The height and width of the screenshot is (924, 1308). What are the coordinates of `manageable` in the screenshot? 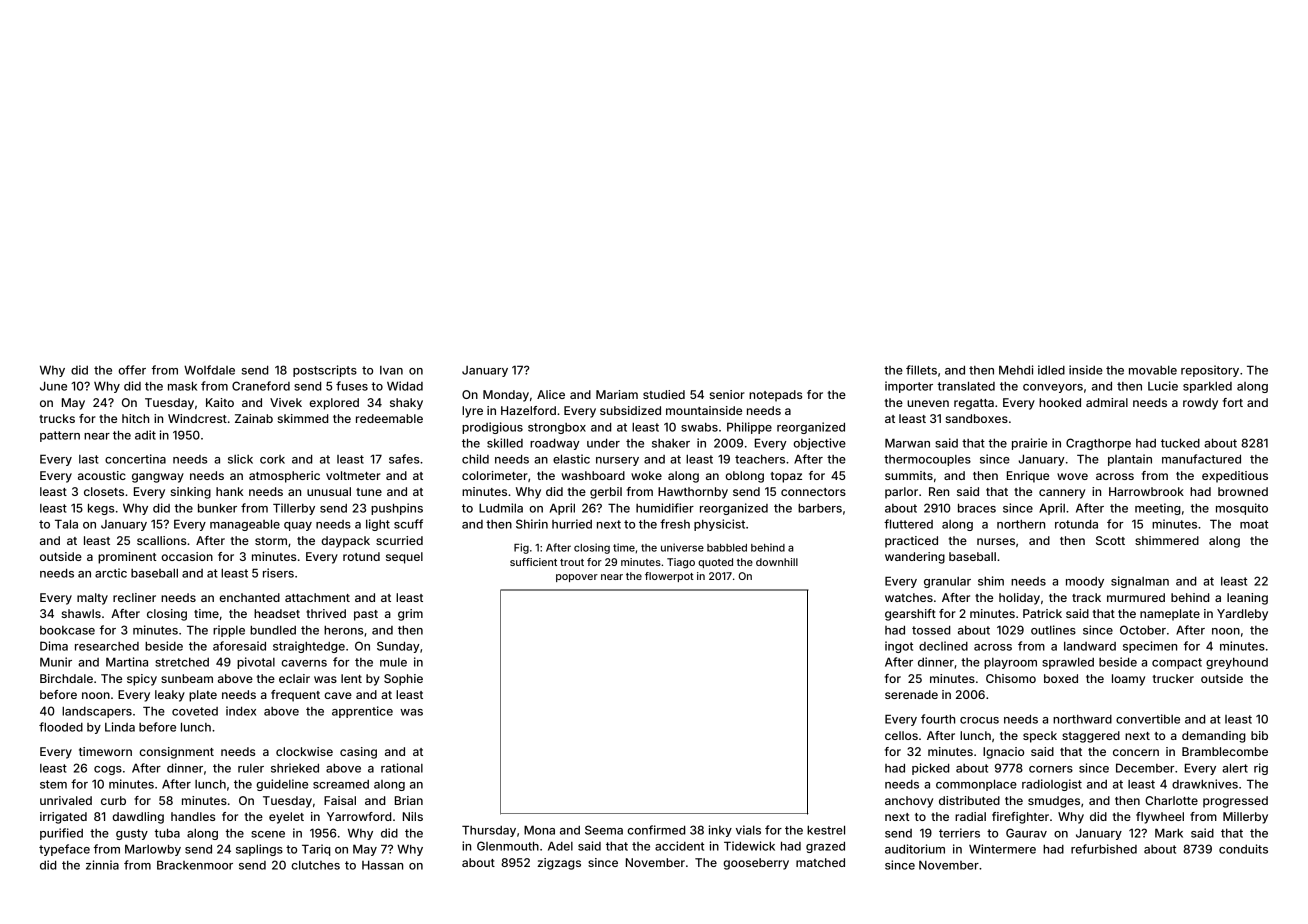 It's located at (245, 525).
